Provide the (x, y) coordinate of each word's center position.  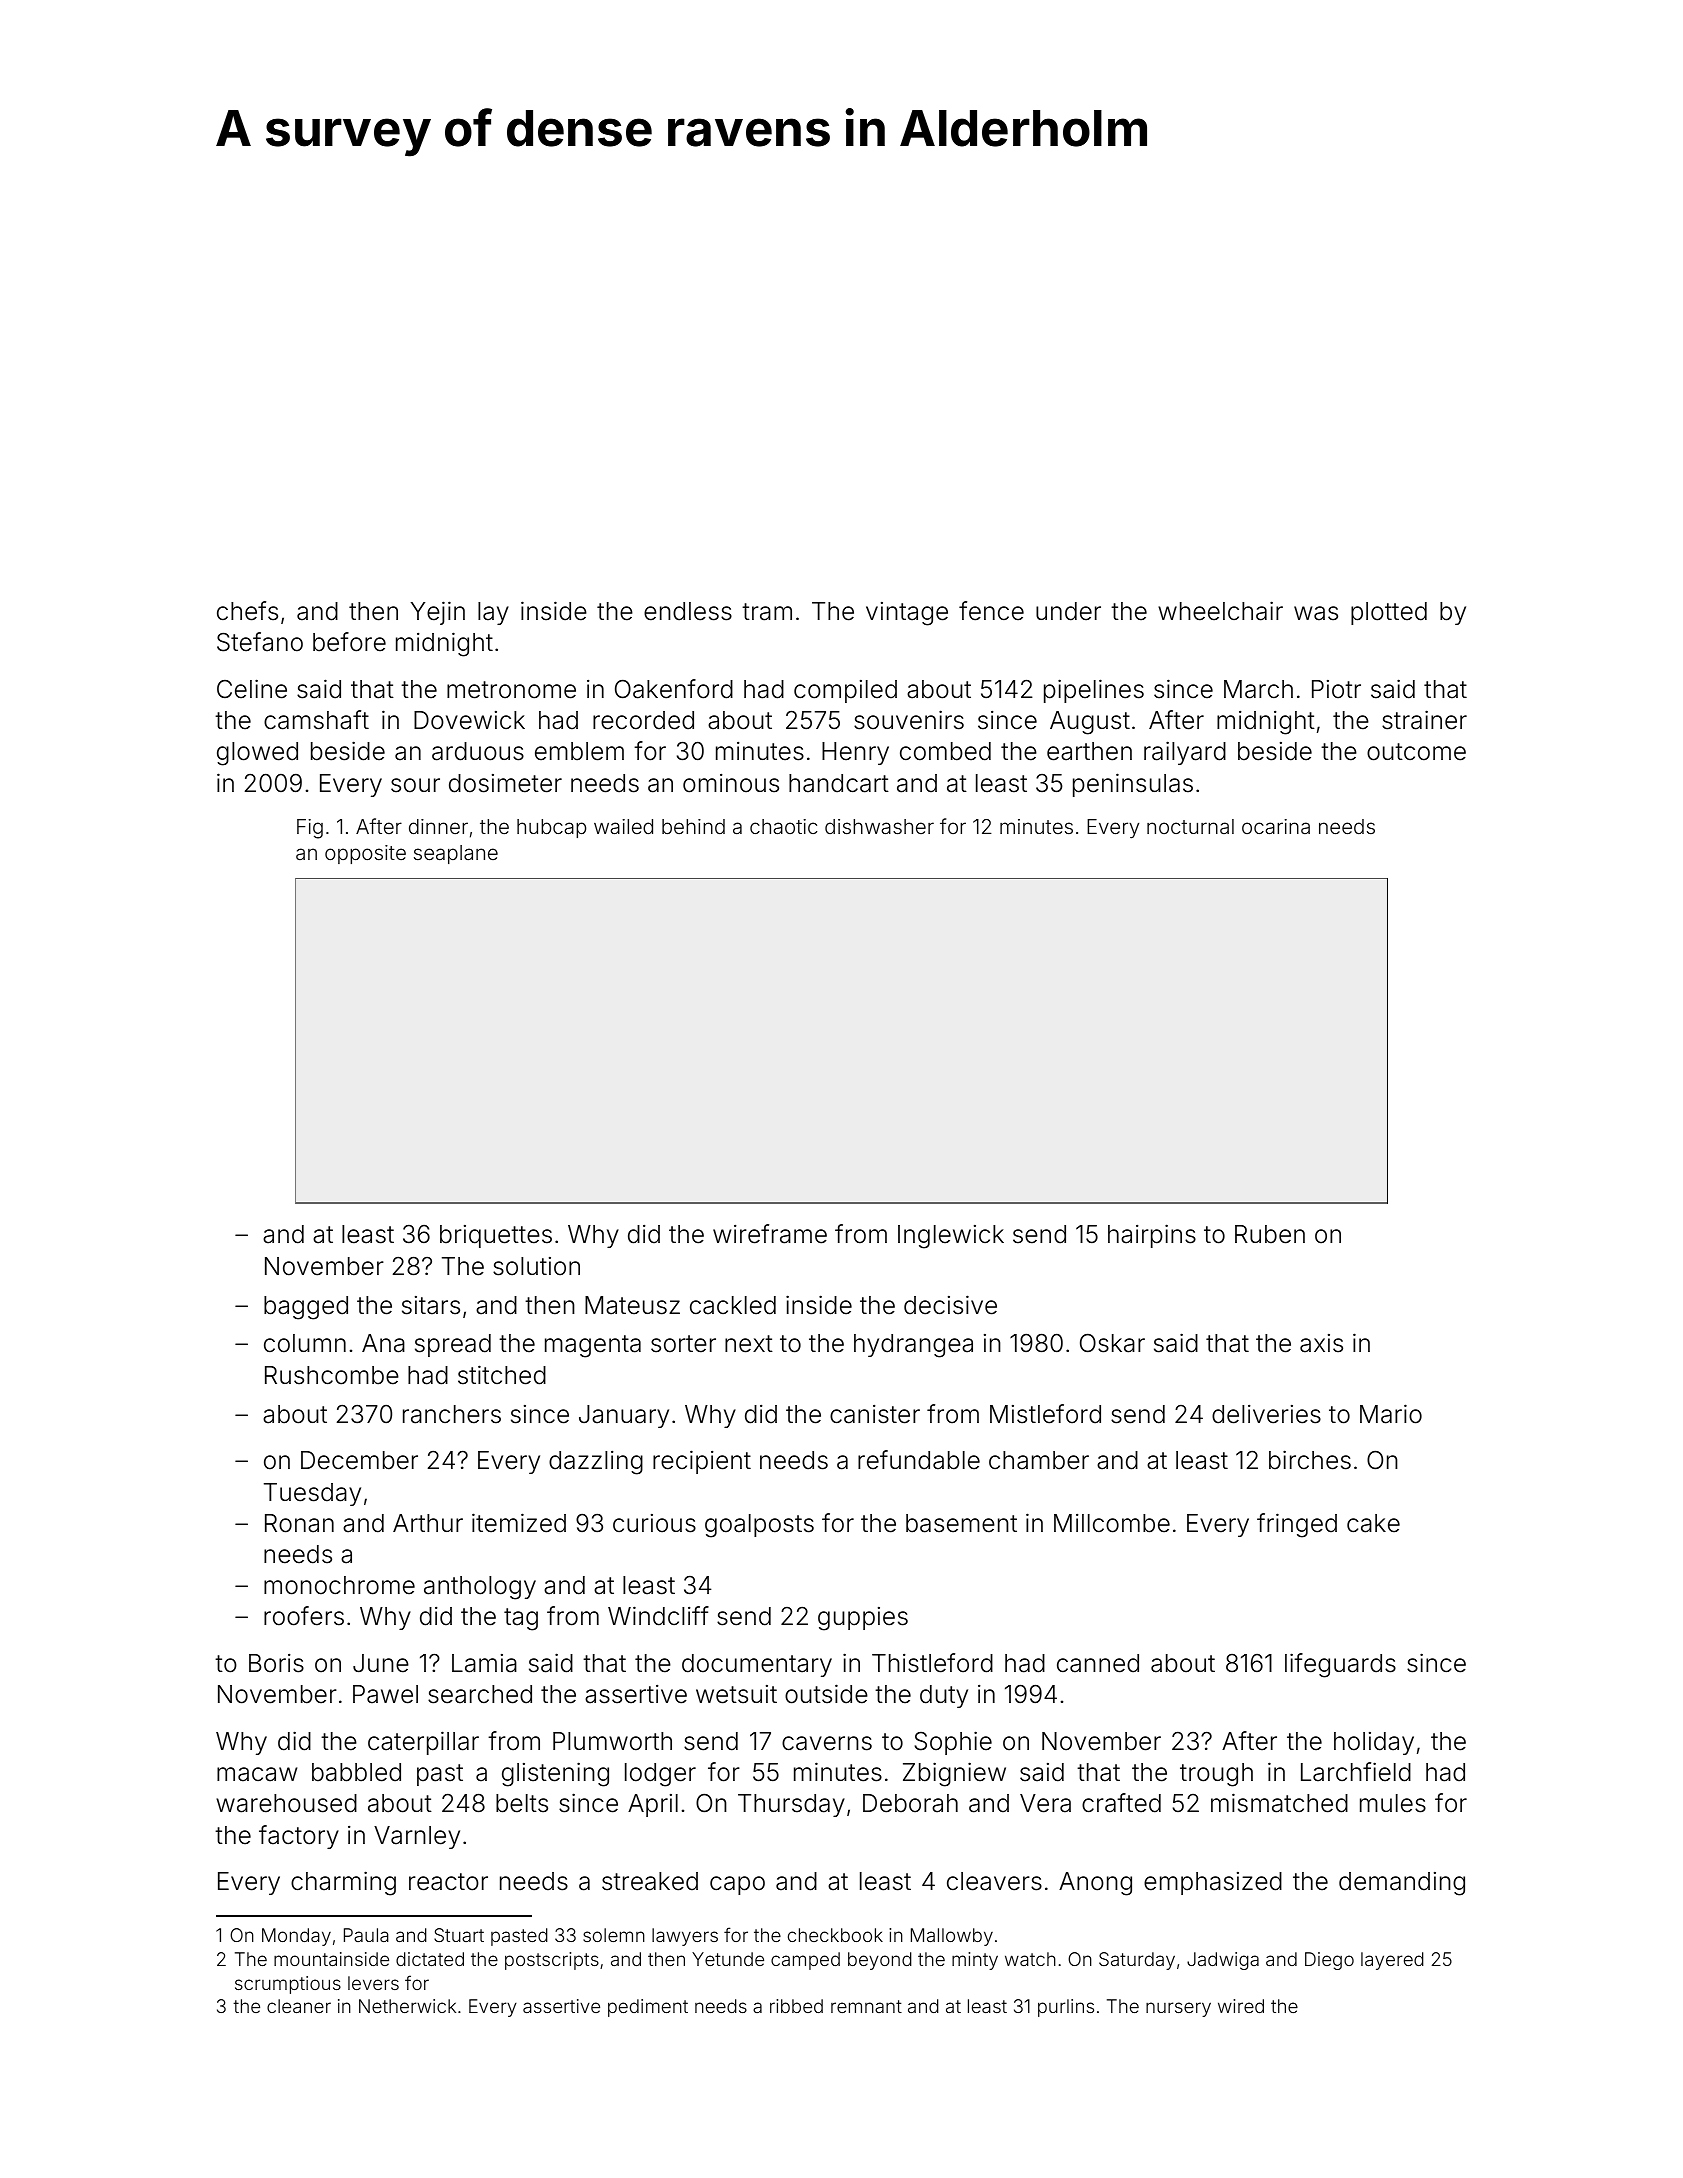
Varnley (417, 1837)
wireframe (770, 1234)
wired (1241, 2006)
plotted (1389, 613)
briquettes (496, 1236)
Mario (1391, 1414)
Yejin (438, 613)
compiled (845, 691)
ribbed (796, 2006)
